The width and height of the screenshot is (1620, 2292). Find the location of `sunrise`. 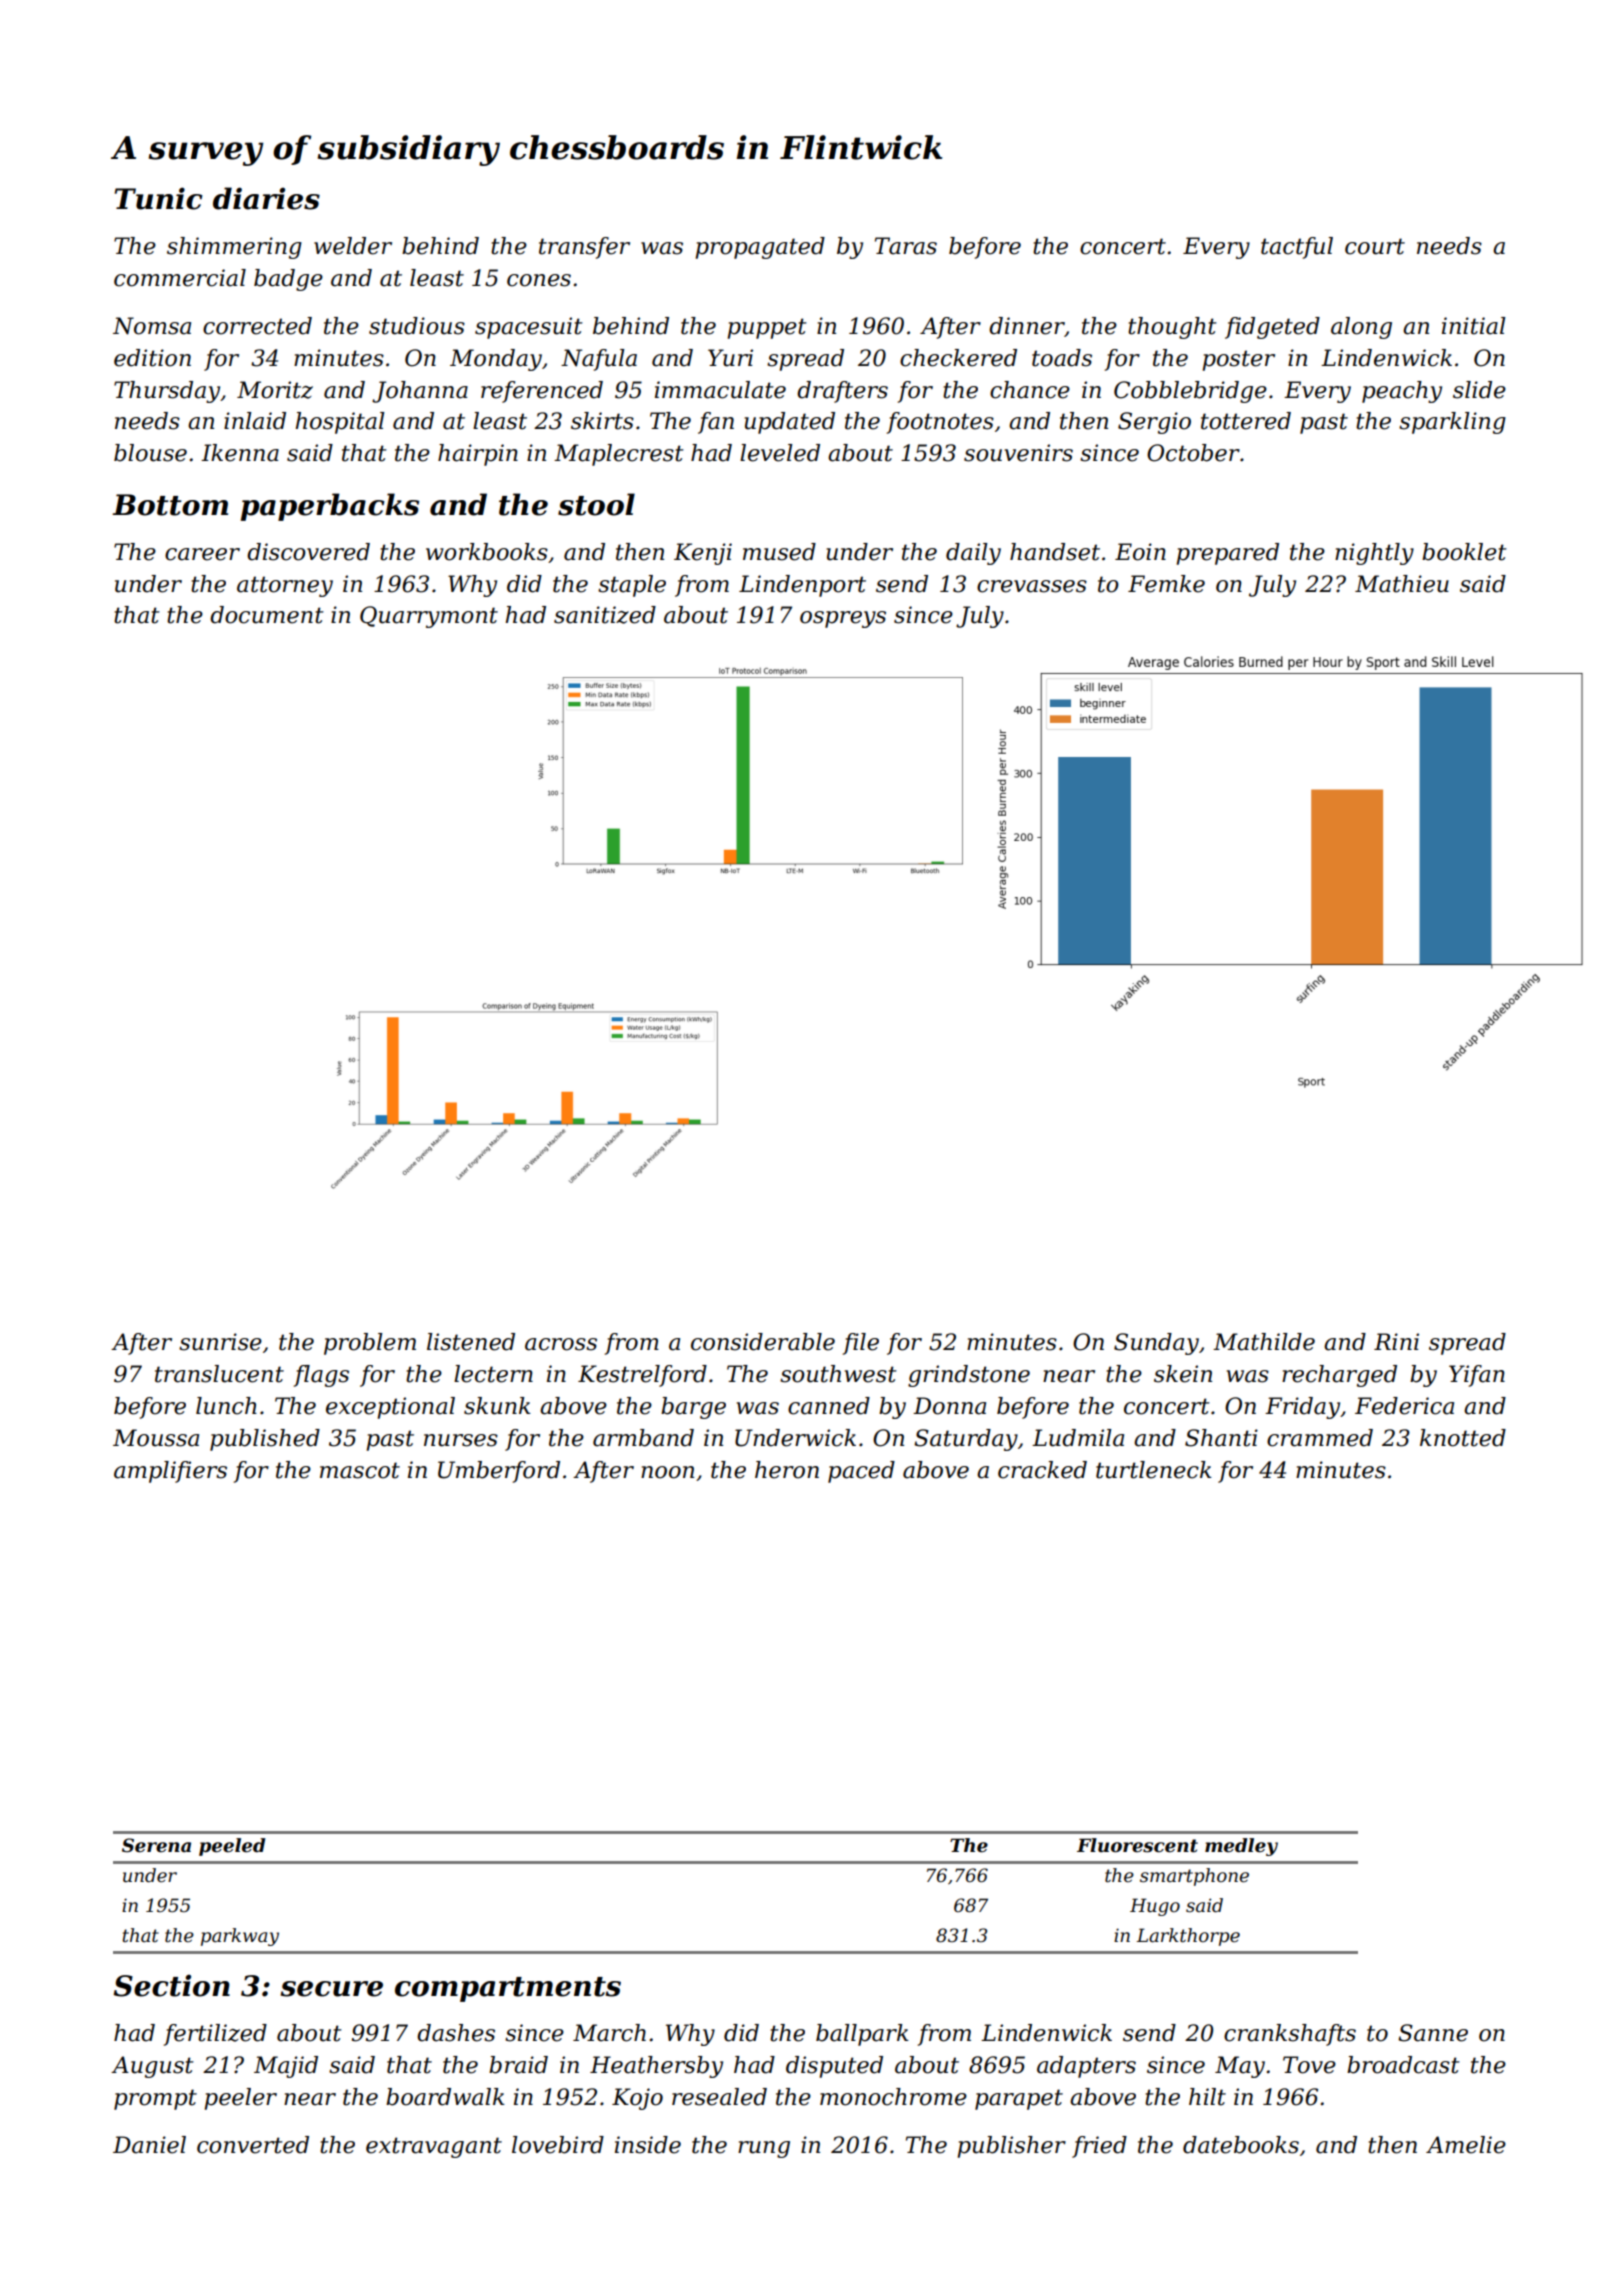

sunrise is located at coordinates (220, 1342).
